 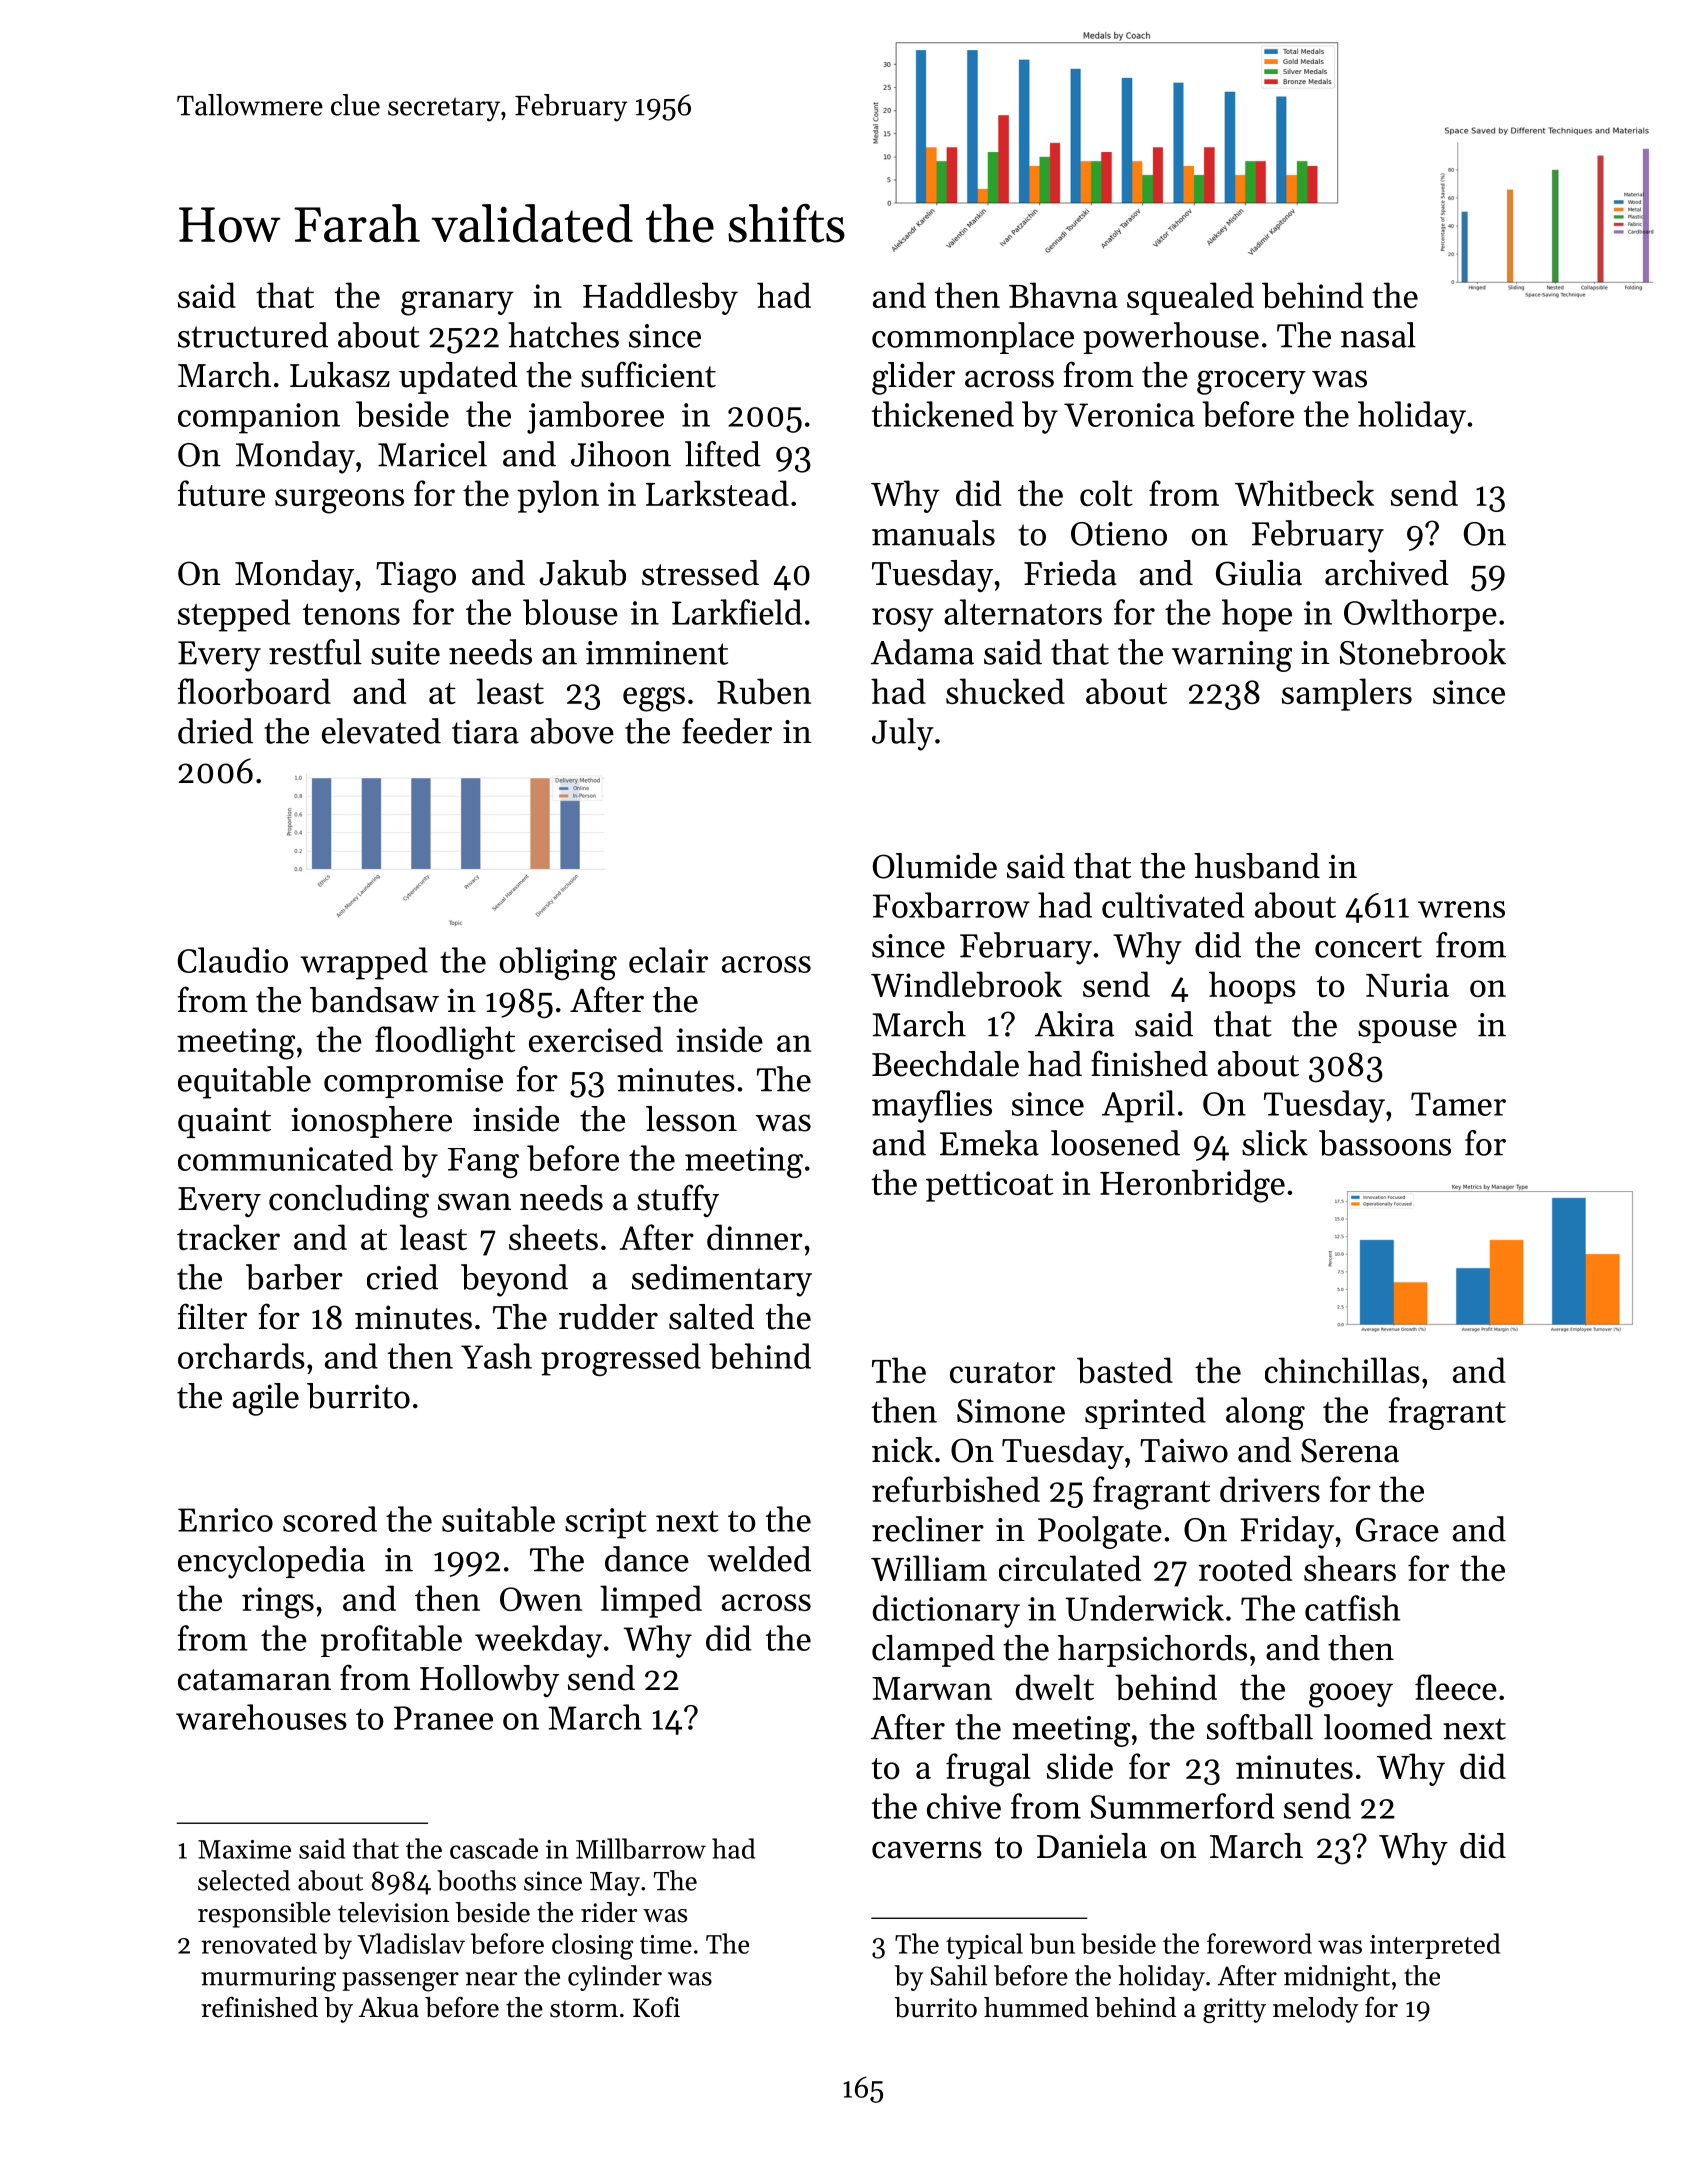 I want to click on Haddlesby, so click(x=660, y=298).
